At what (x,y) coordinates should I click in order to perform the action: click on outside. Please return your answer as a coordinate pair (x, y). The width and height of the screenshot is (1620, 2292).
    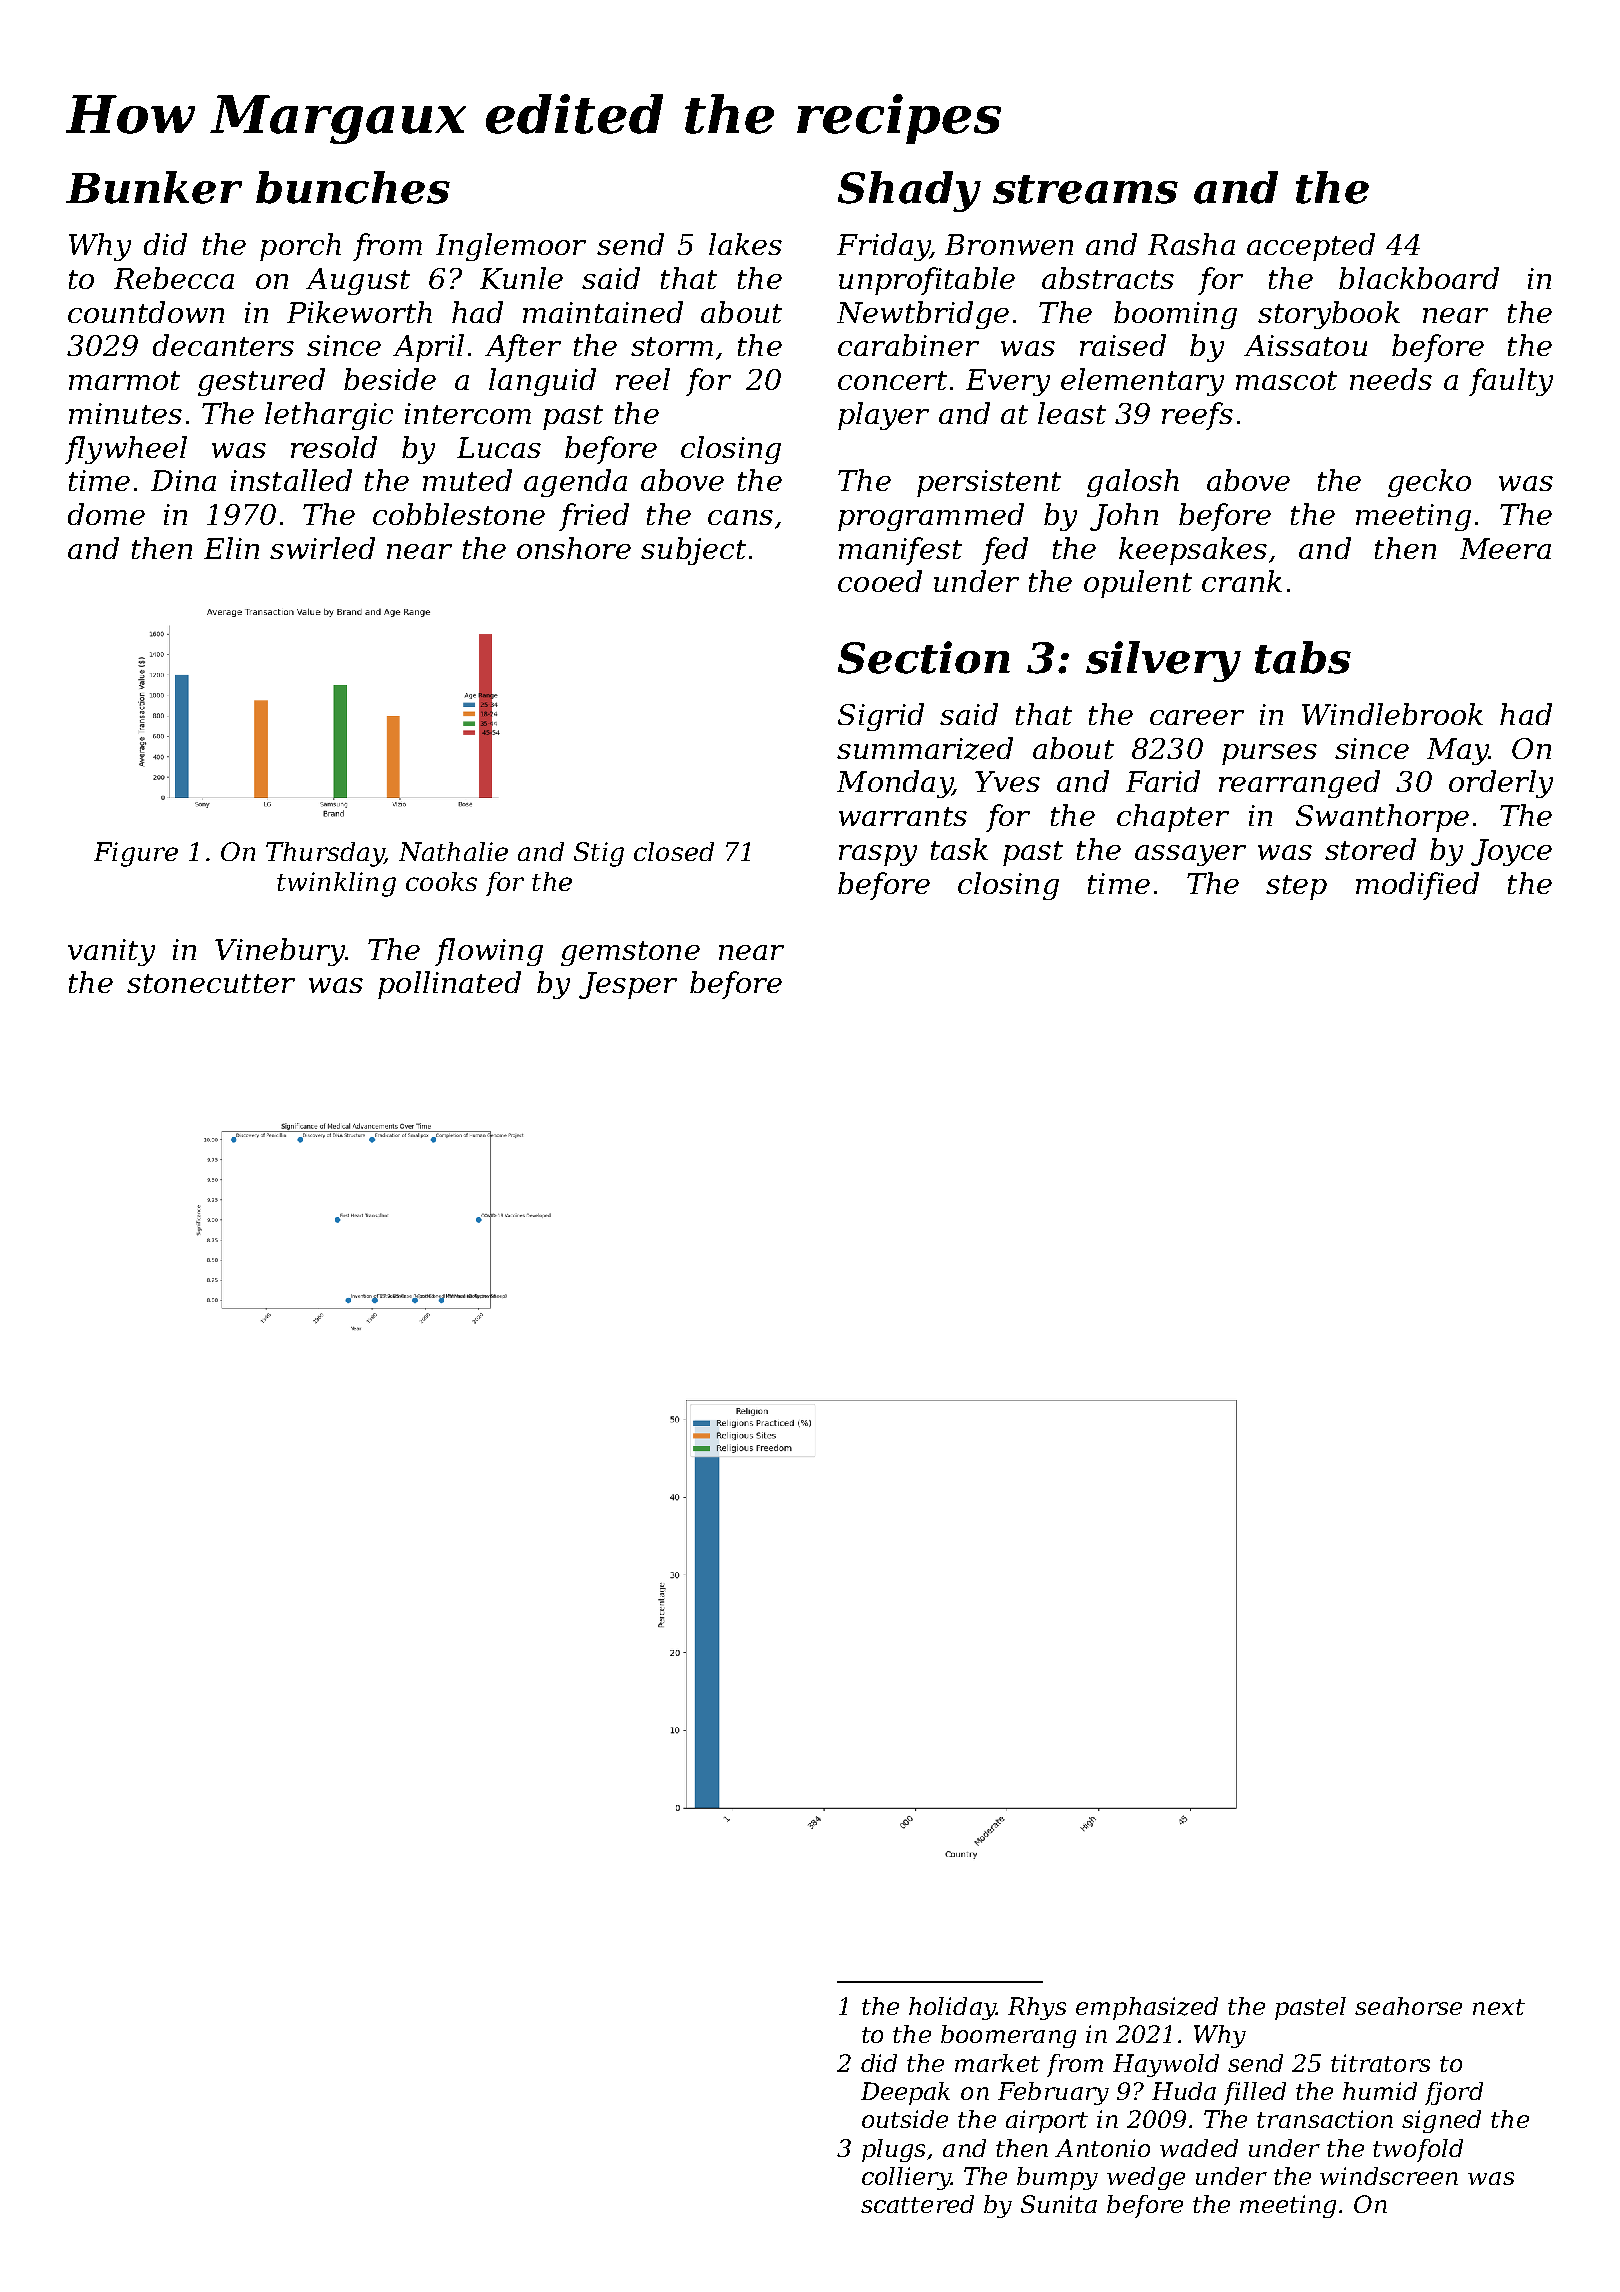
    Looking at the image, I should click on (905, 2119).
